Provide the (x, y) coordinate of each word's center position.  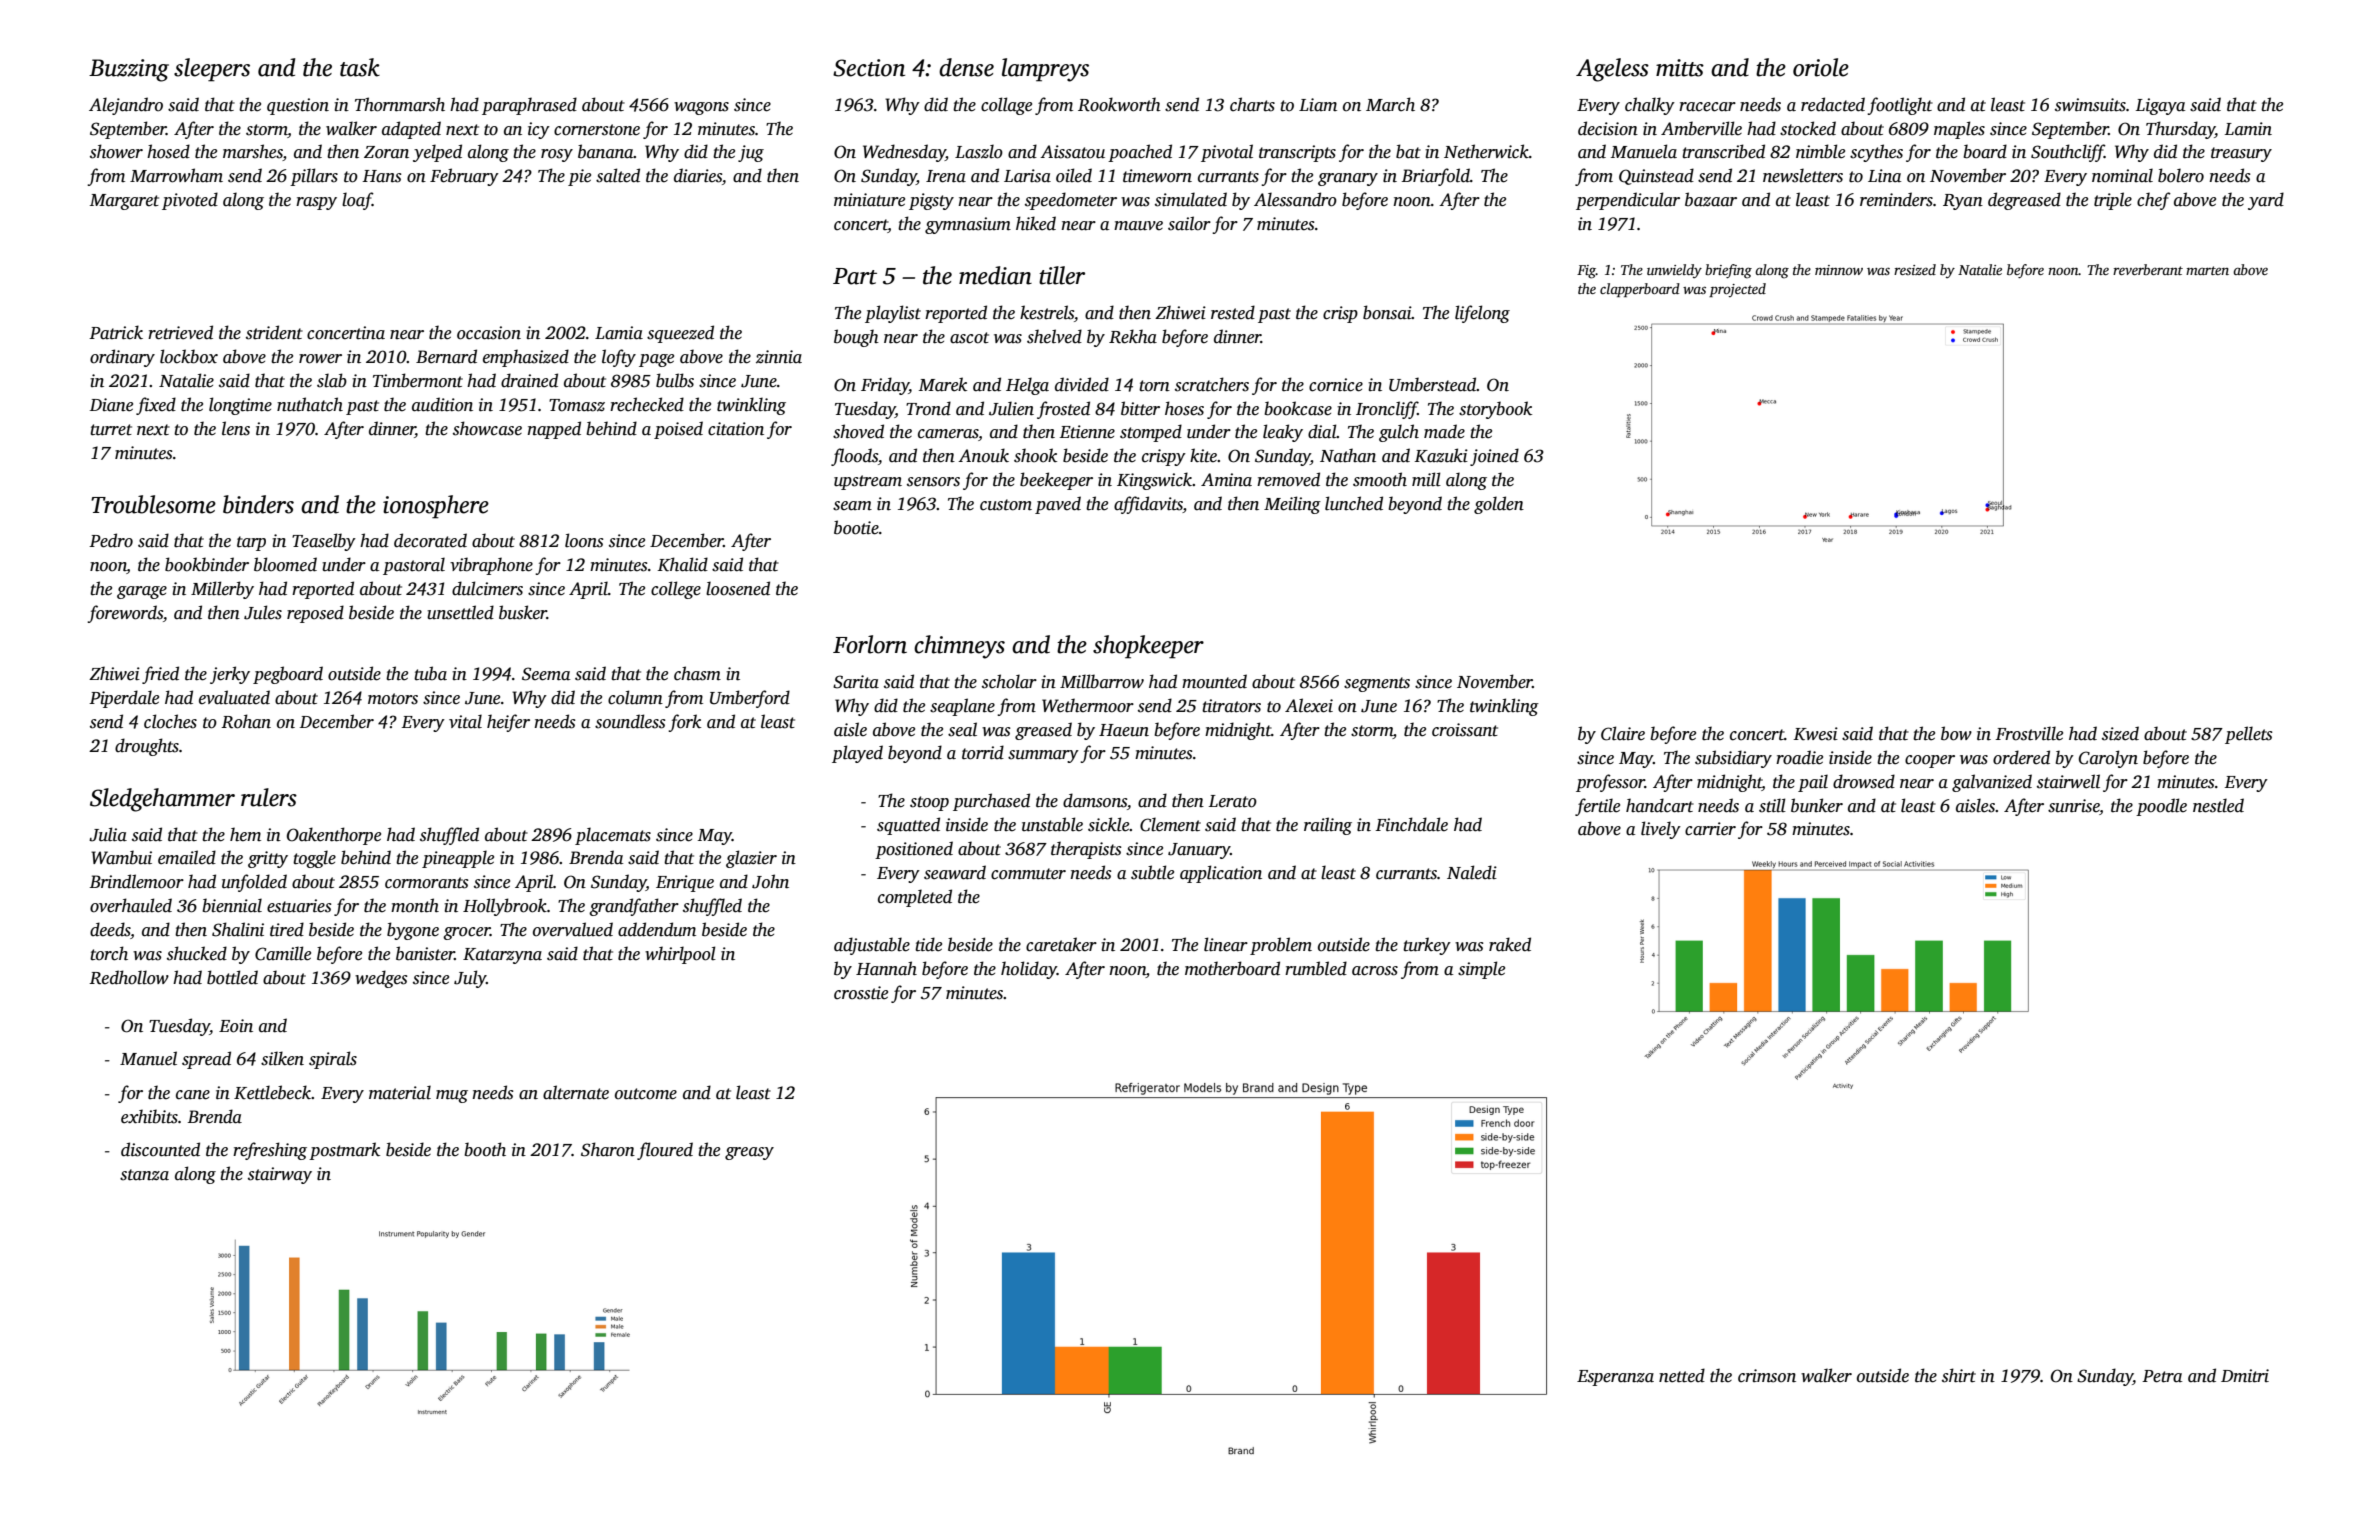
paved (1058, 505)
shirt (1959, 1375)
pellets (2248, 735)
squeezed (680, 334)
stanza (144, 1175)
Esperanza (1615, 1378)
